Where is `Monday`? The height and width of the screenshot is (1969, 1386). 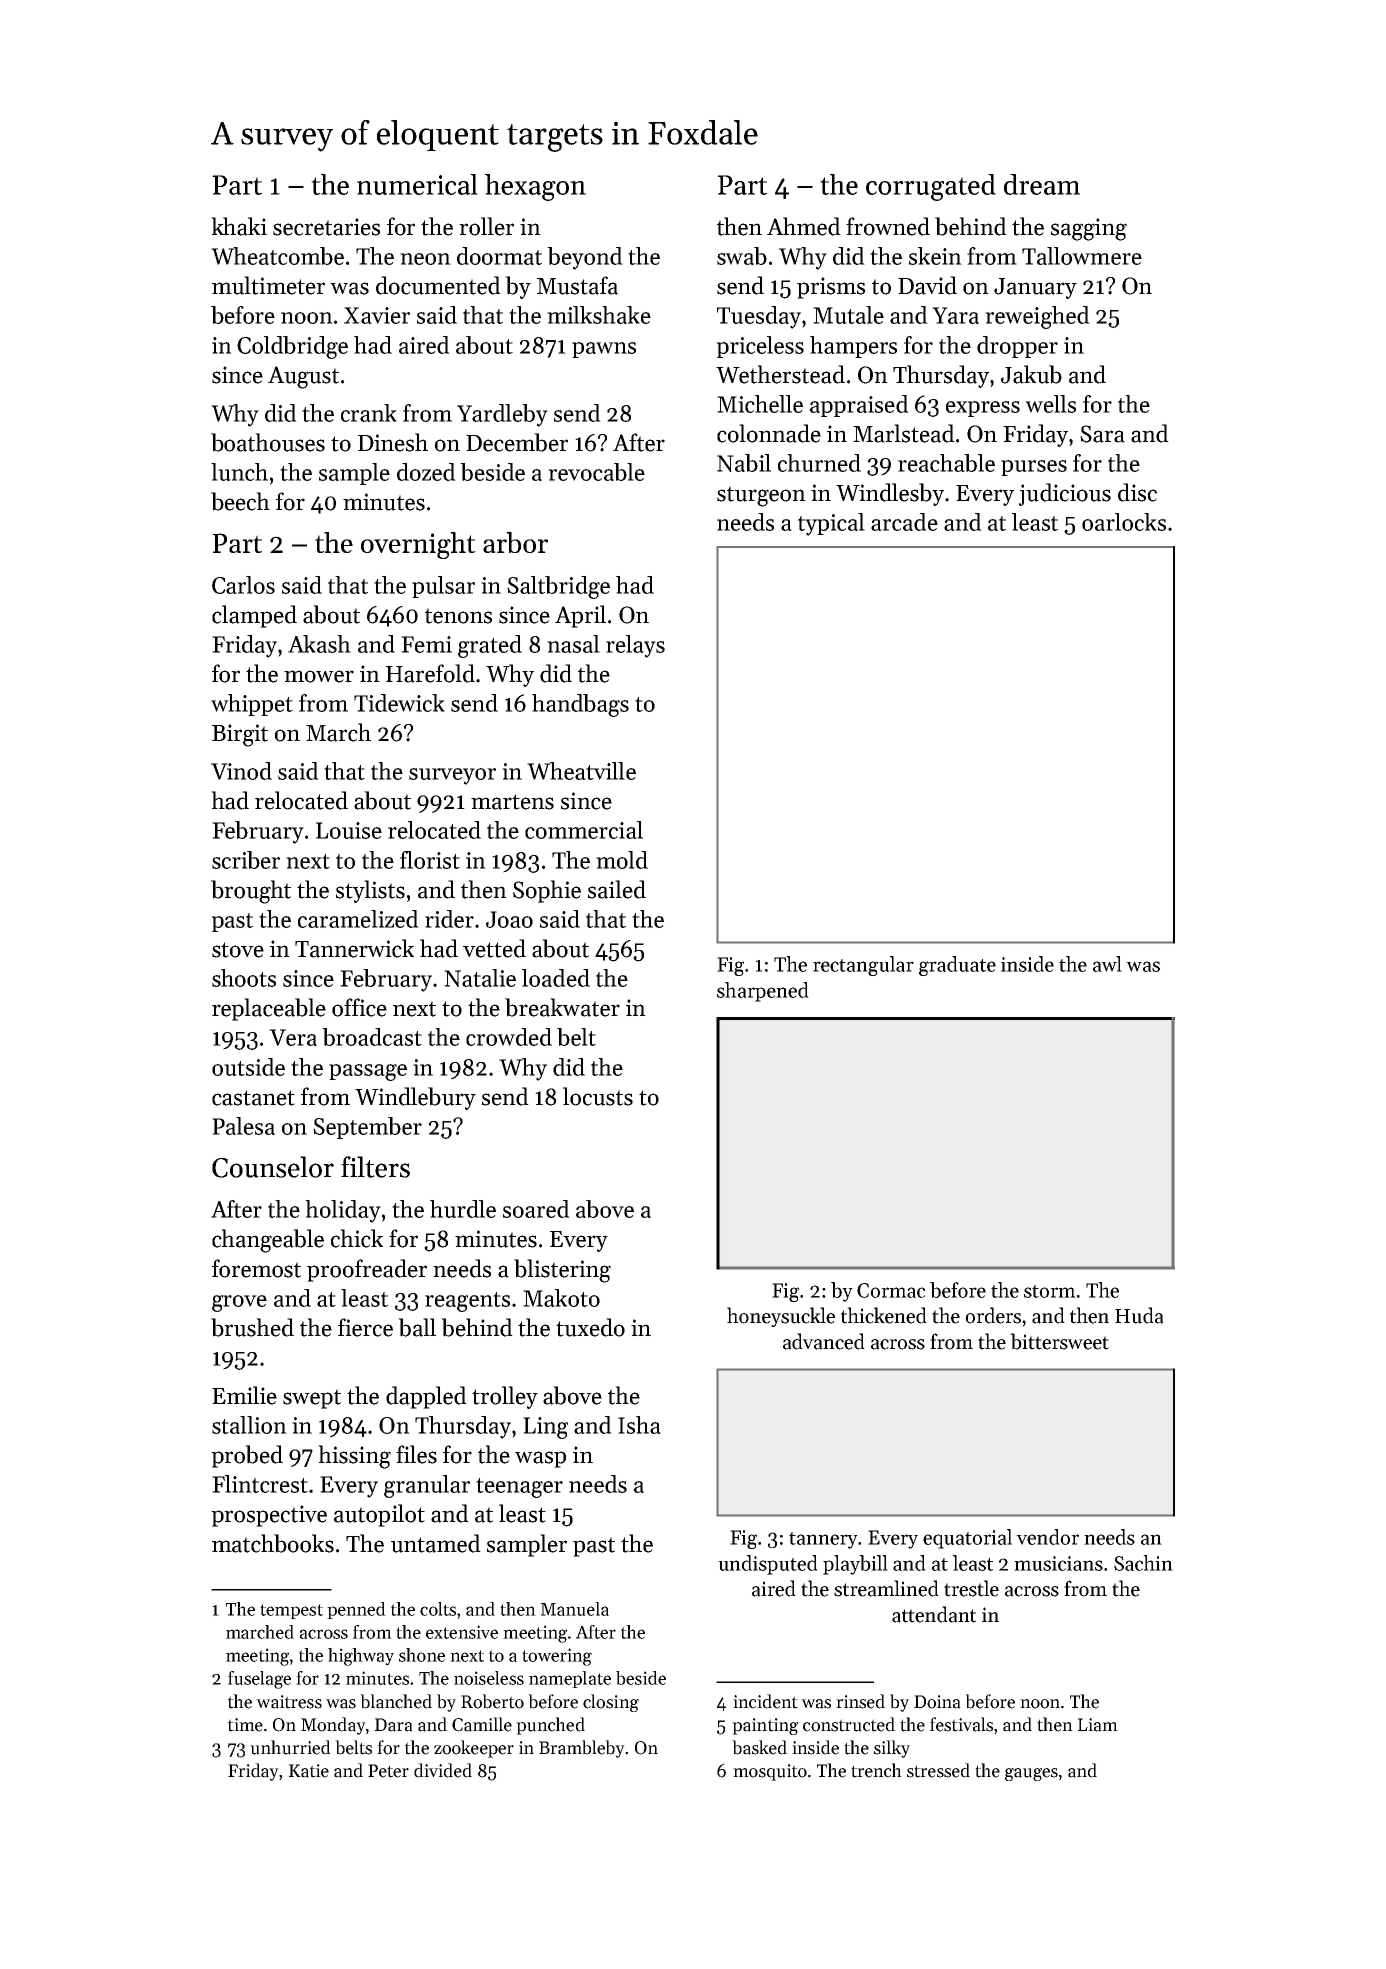 Monday is located at coordinates (333, 1726).
